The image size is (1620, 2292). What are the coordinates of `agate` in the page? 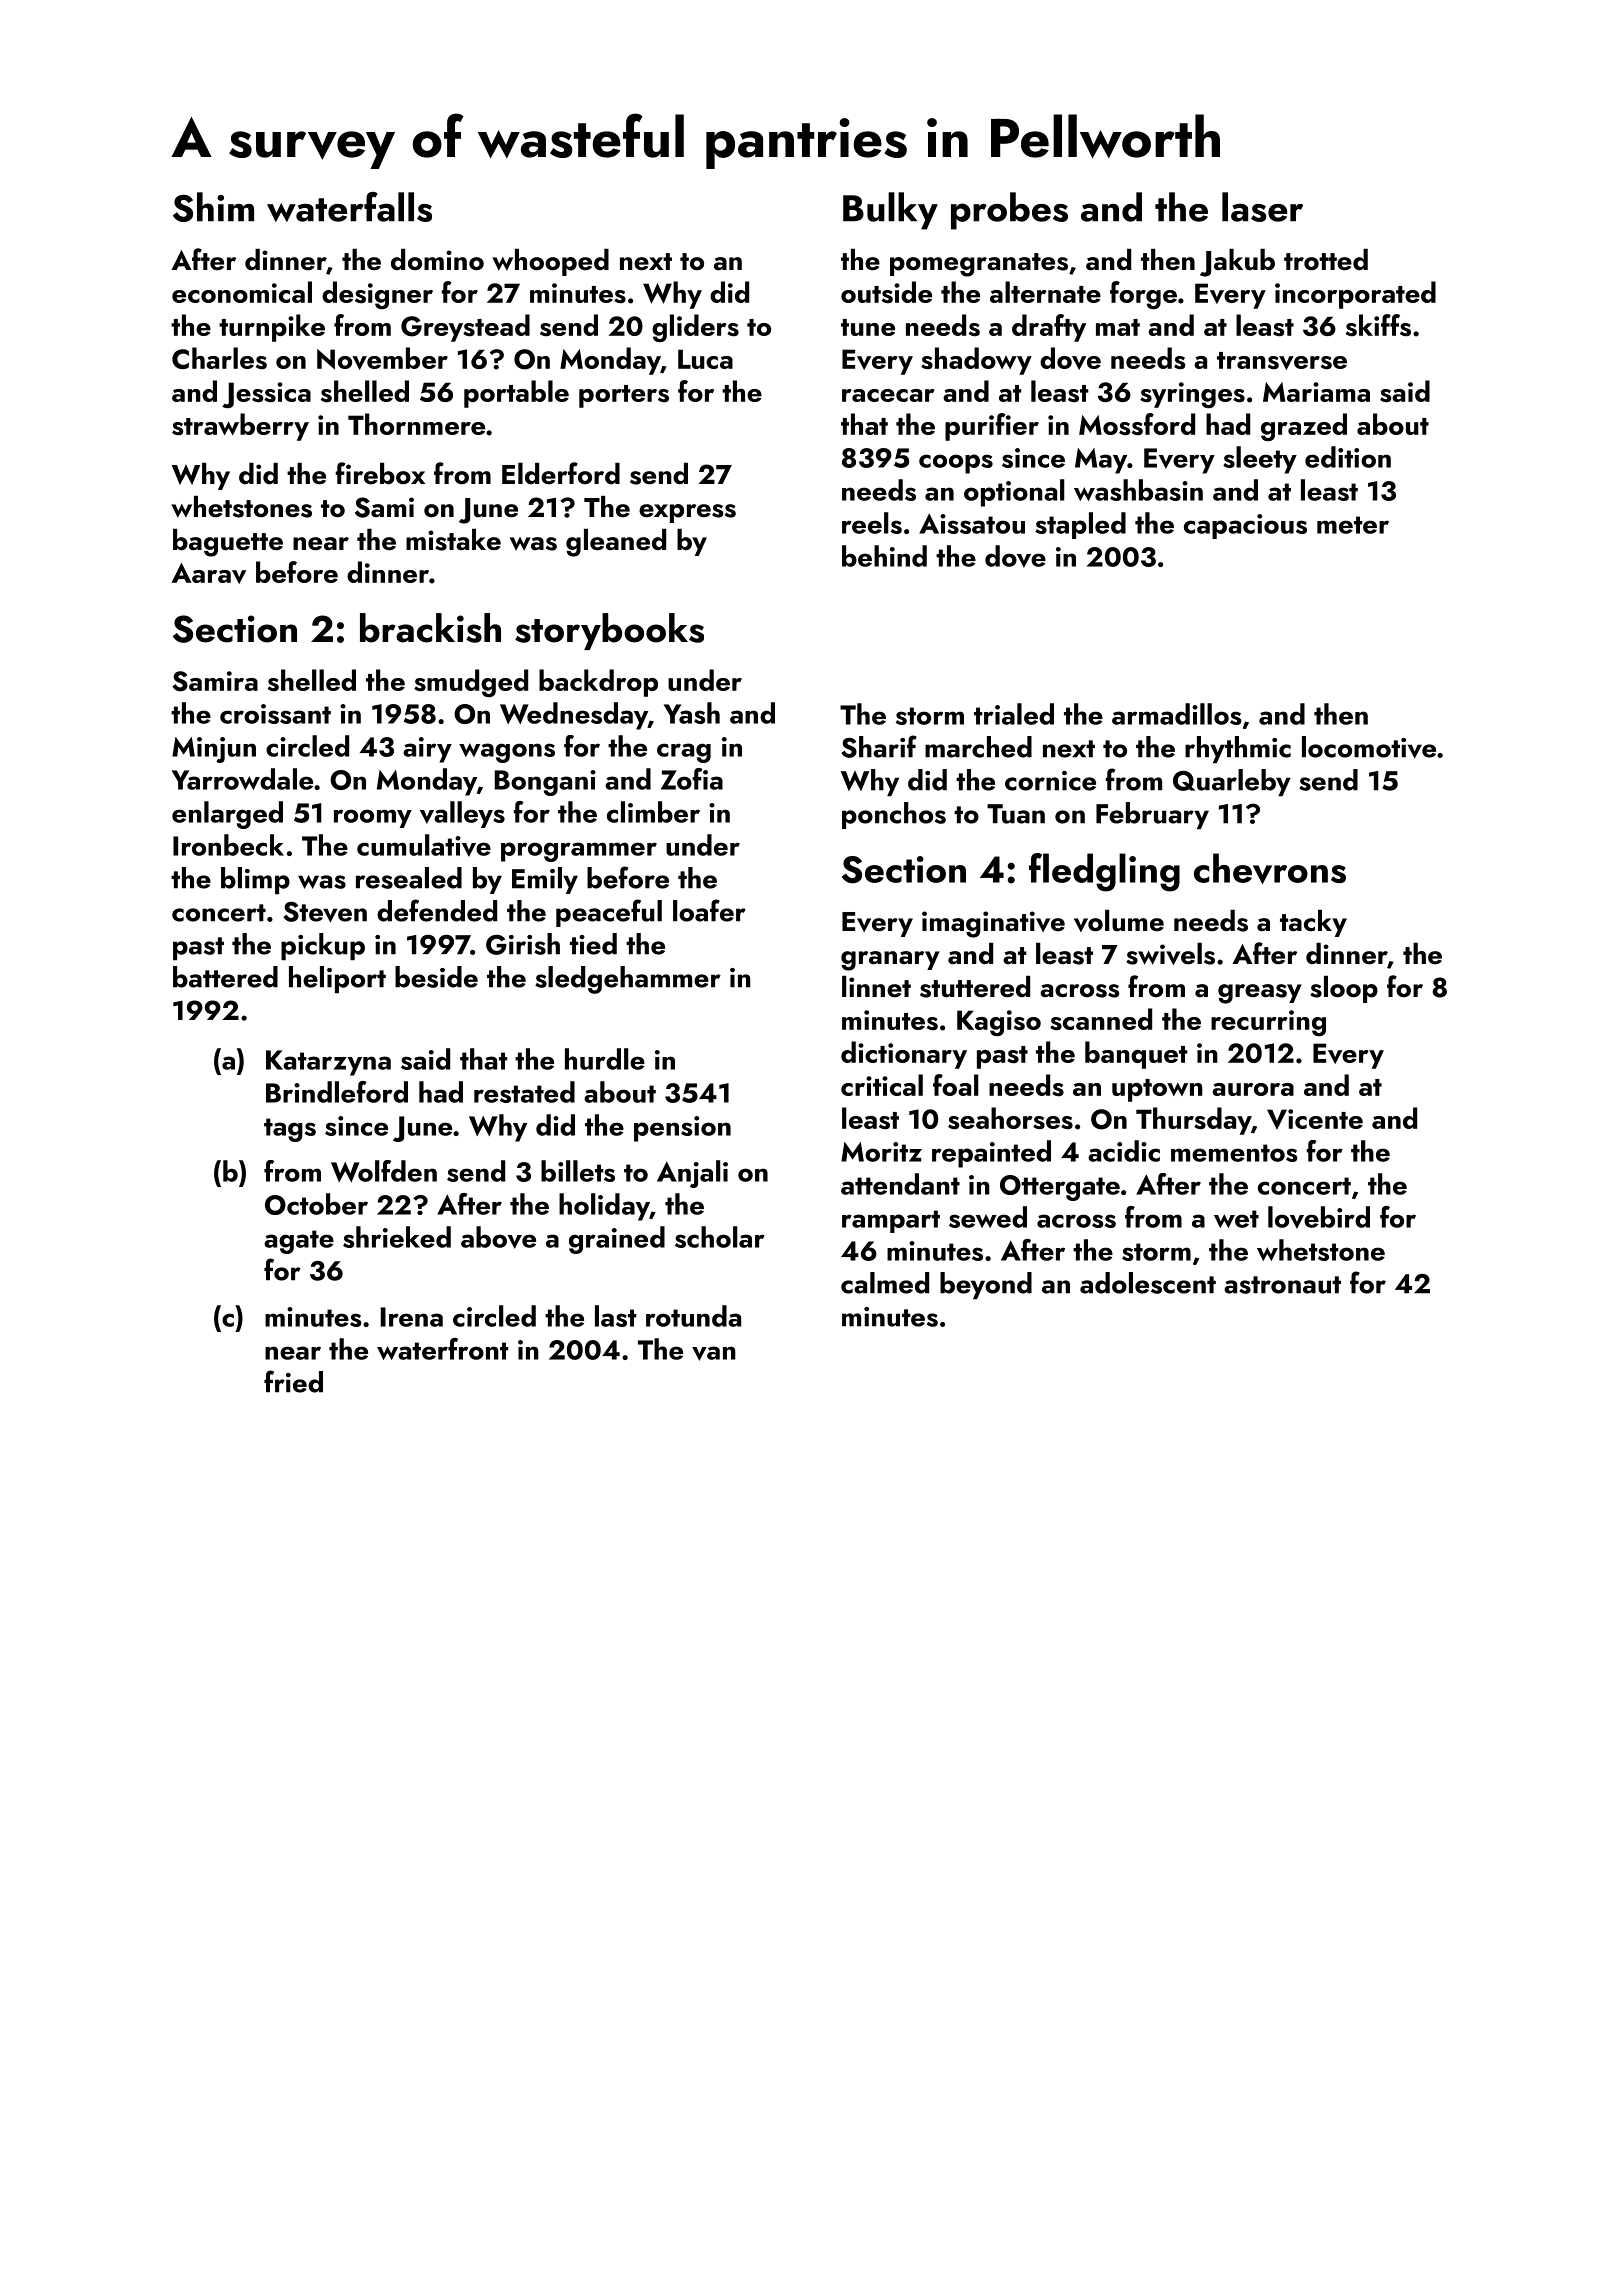 It's located at (299, 1242).
